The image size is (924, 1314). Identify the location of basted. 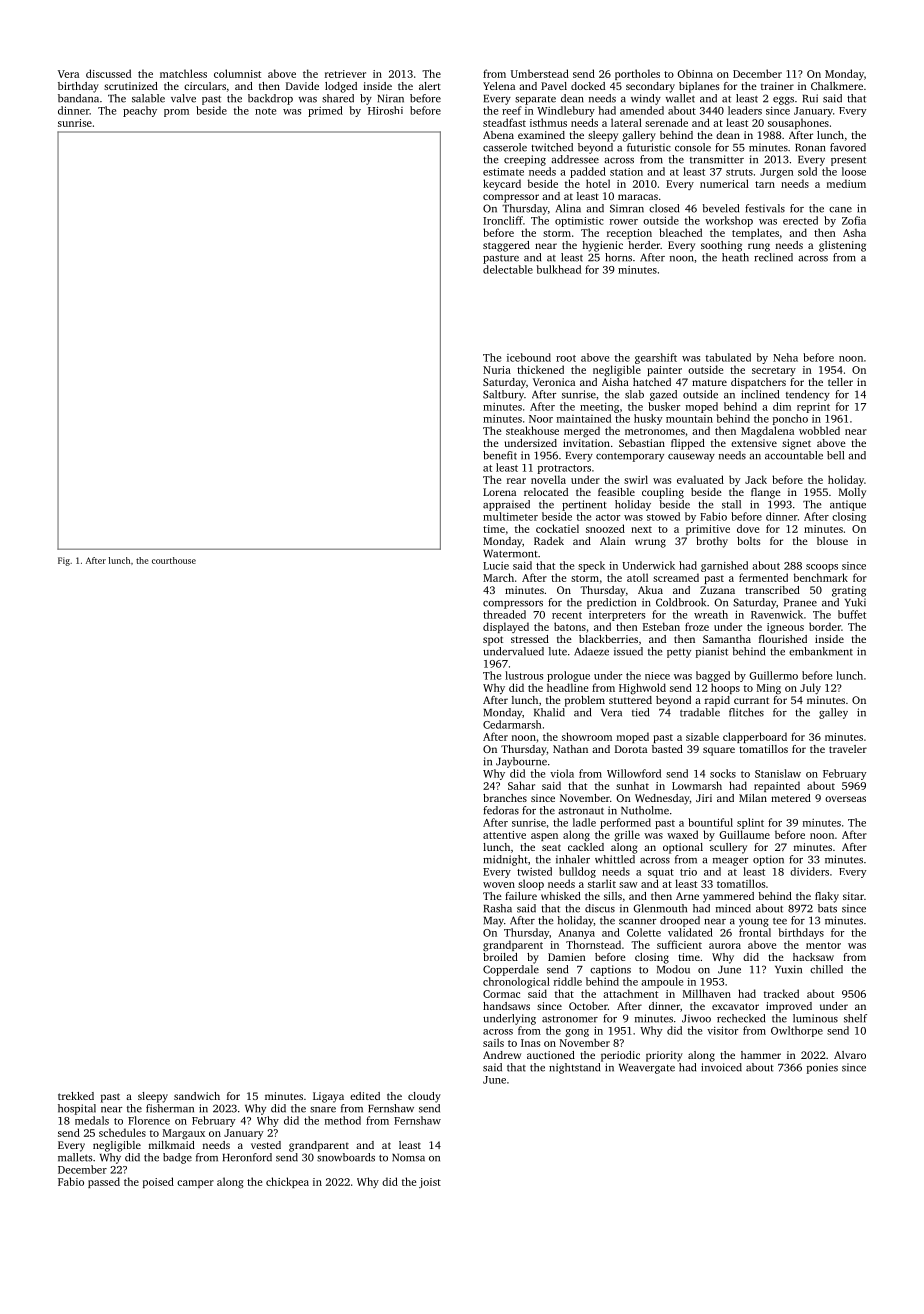
(667, 749).
